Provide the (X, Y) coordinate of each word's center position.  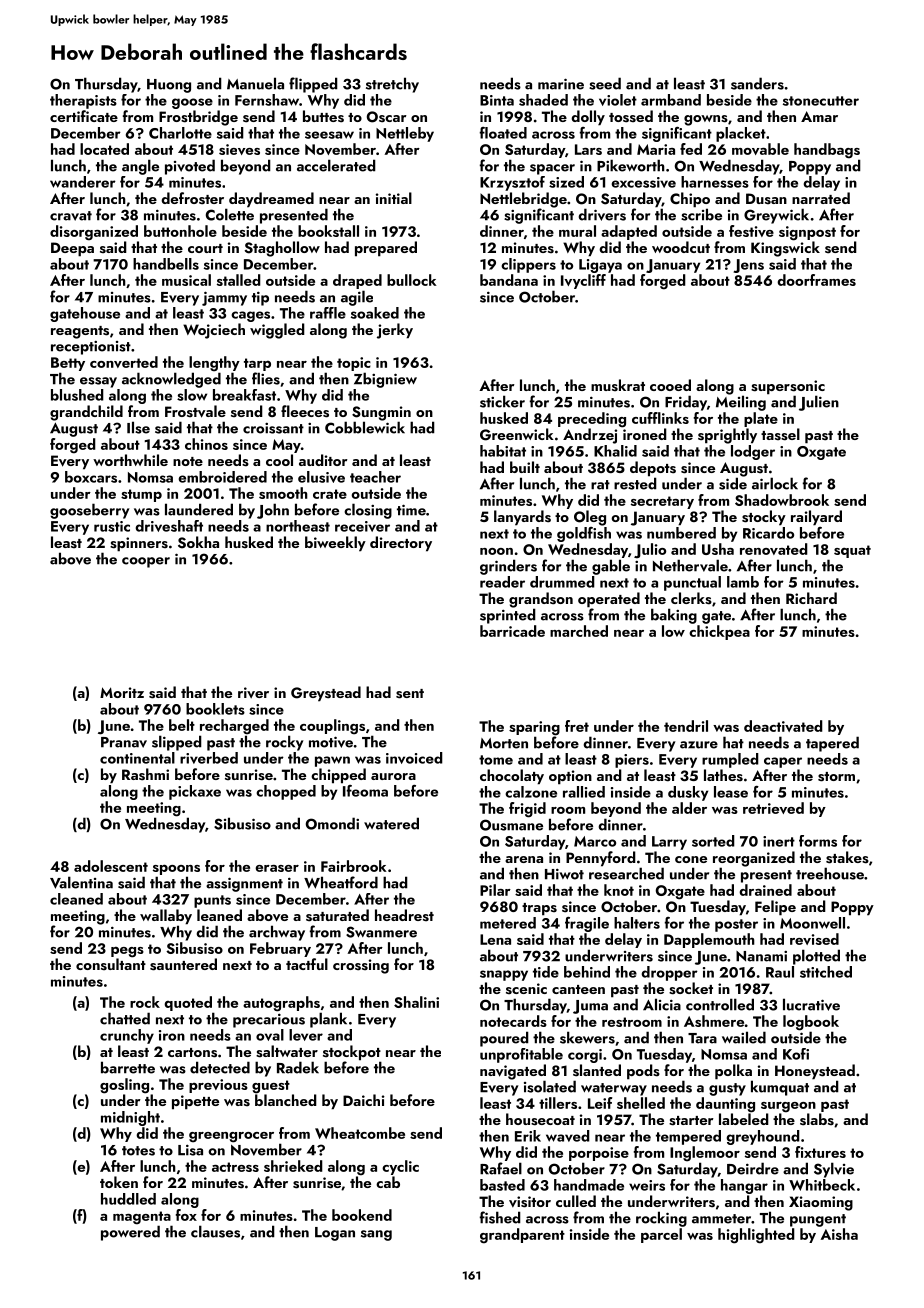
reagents (80, 332)
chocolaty (512, 777)
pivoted (190, 167)
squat (852, 551)
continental (137, 758)
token (119, 1182)
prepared (386, 249)
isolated (550, 1086)
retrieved (773, 808)
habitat (503, 451)
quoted (188, 1003)
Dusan (766, 199)
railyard (816, 518)
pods (643, 1072)
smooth (283, 493)
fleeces (305, 411)
